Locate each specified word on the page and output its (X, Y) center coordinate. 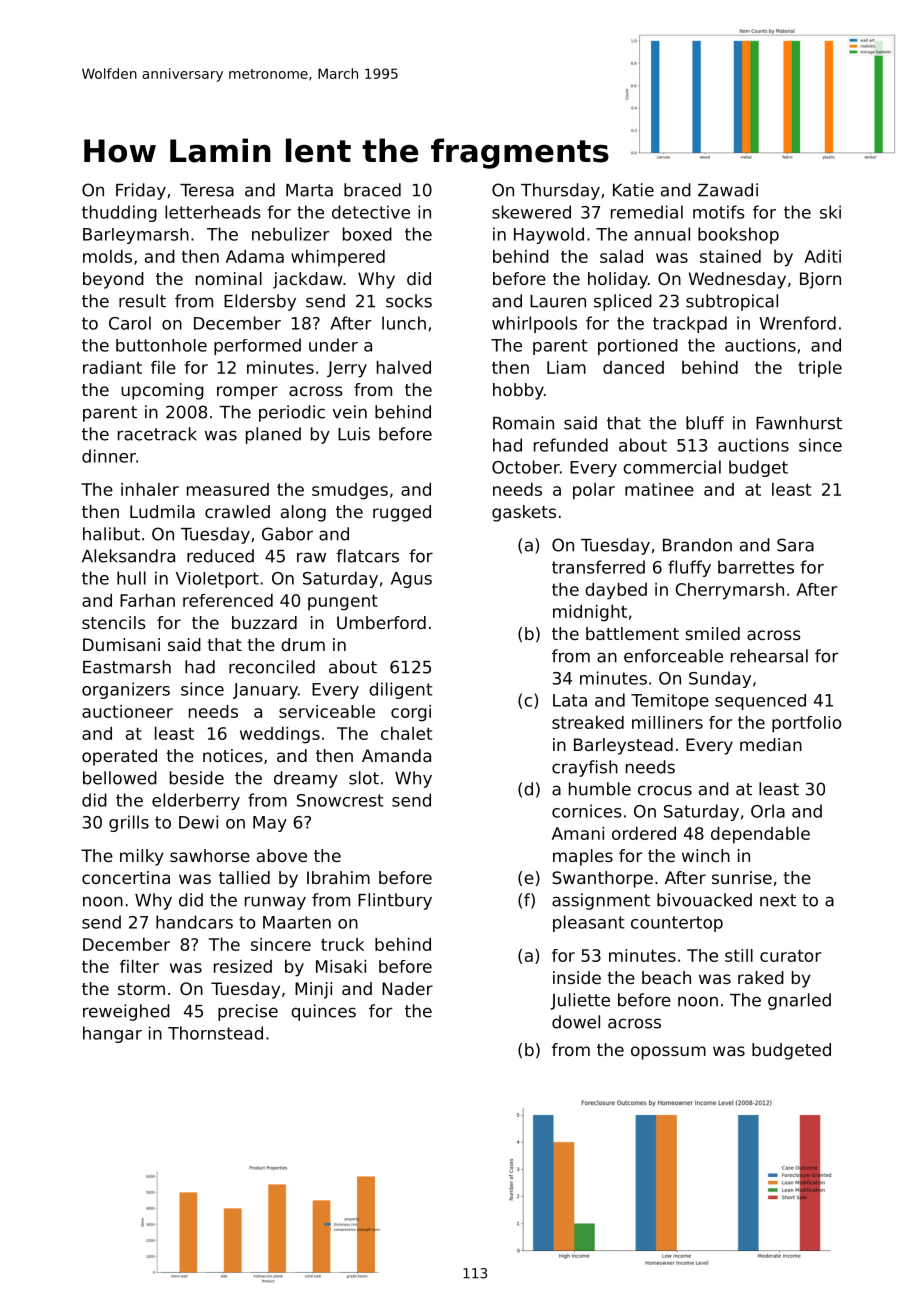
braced (372, 190)
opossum (668, 1053)
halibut (111, 534)
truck (342, 944)
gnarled (799, 1001)
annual (662, 234)
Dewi (198, 822)
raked (761, 977)
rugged (402, 513)
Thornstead (215, 1033)
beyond (113, 280)
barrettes (756, 567)
